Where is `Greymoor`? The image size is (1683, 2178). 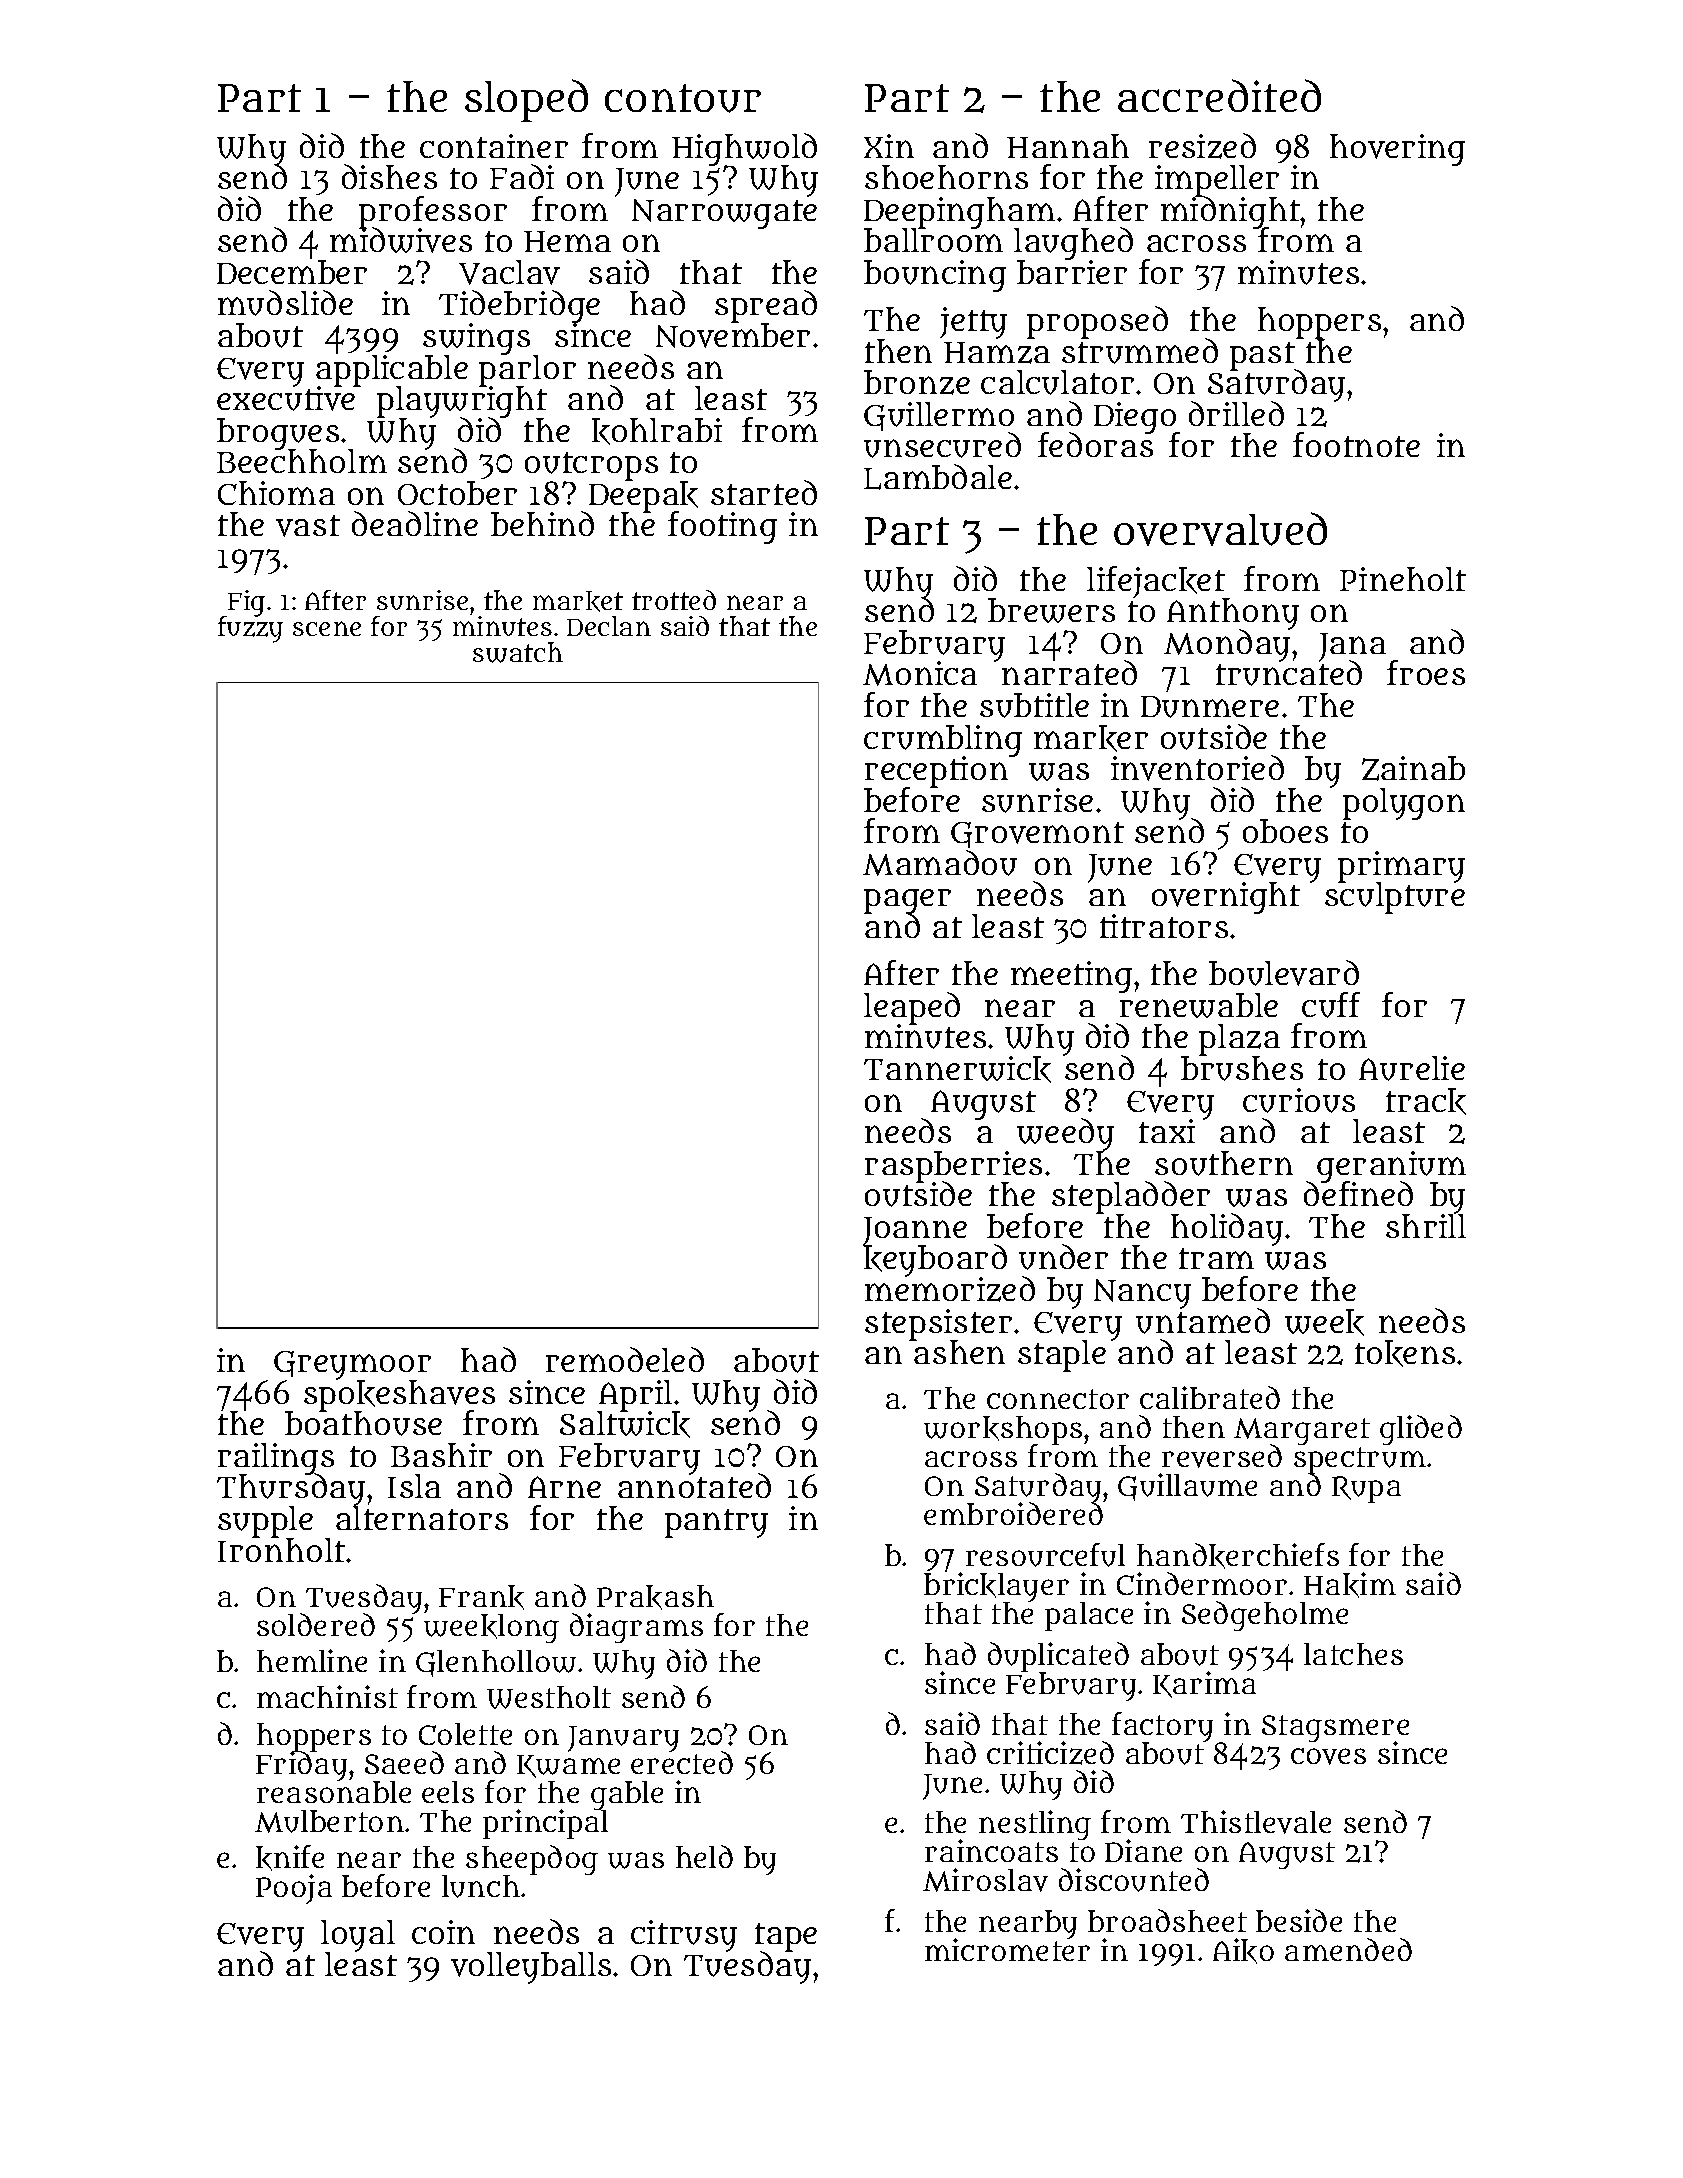 Greymoor is located at coordinates (352, 1366).
